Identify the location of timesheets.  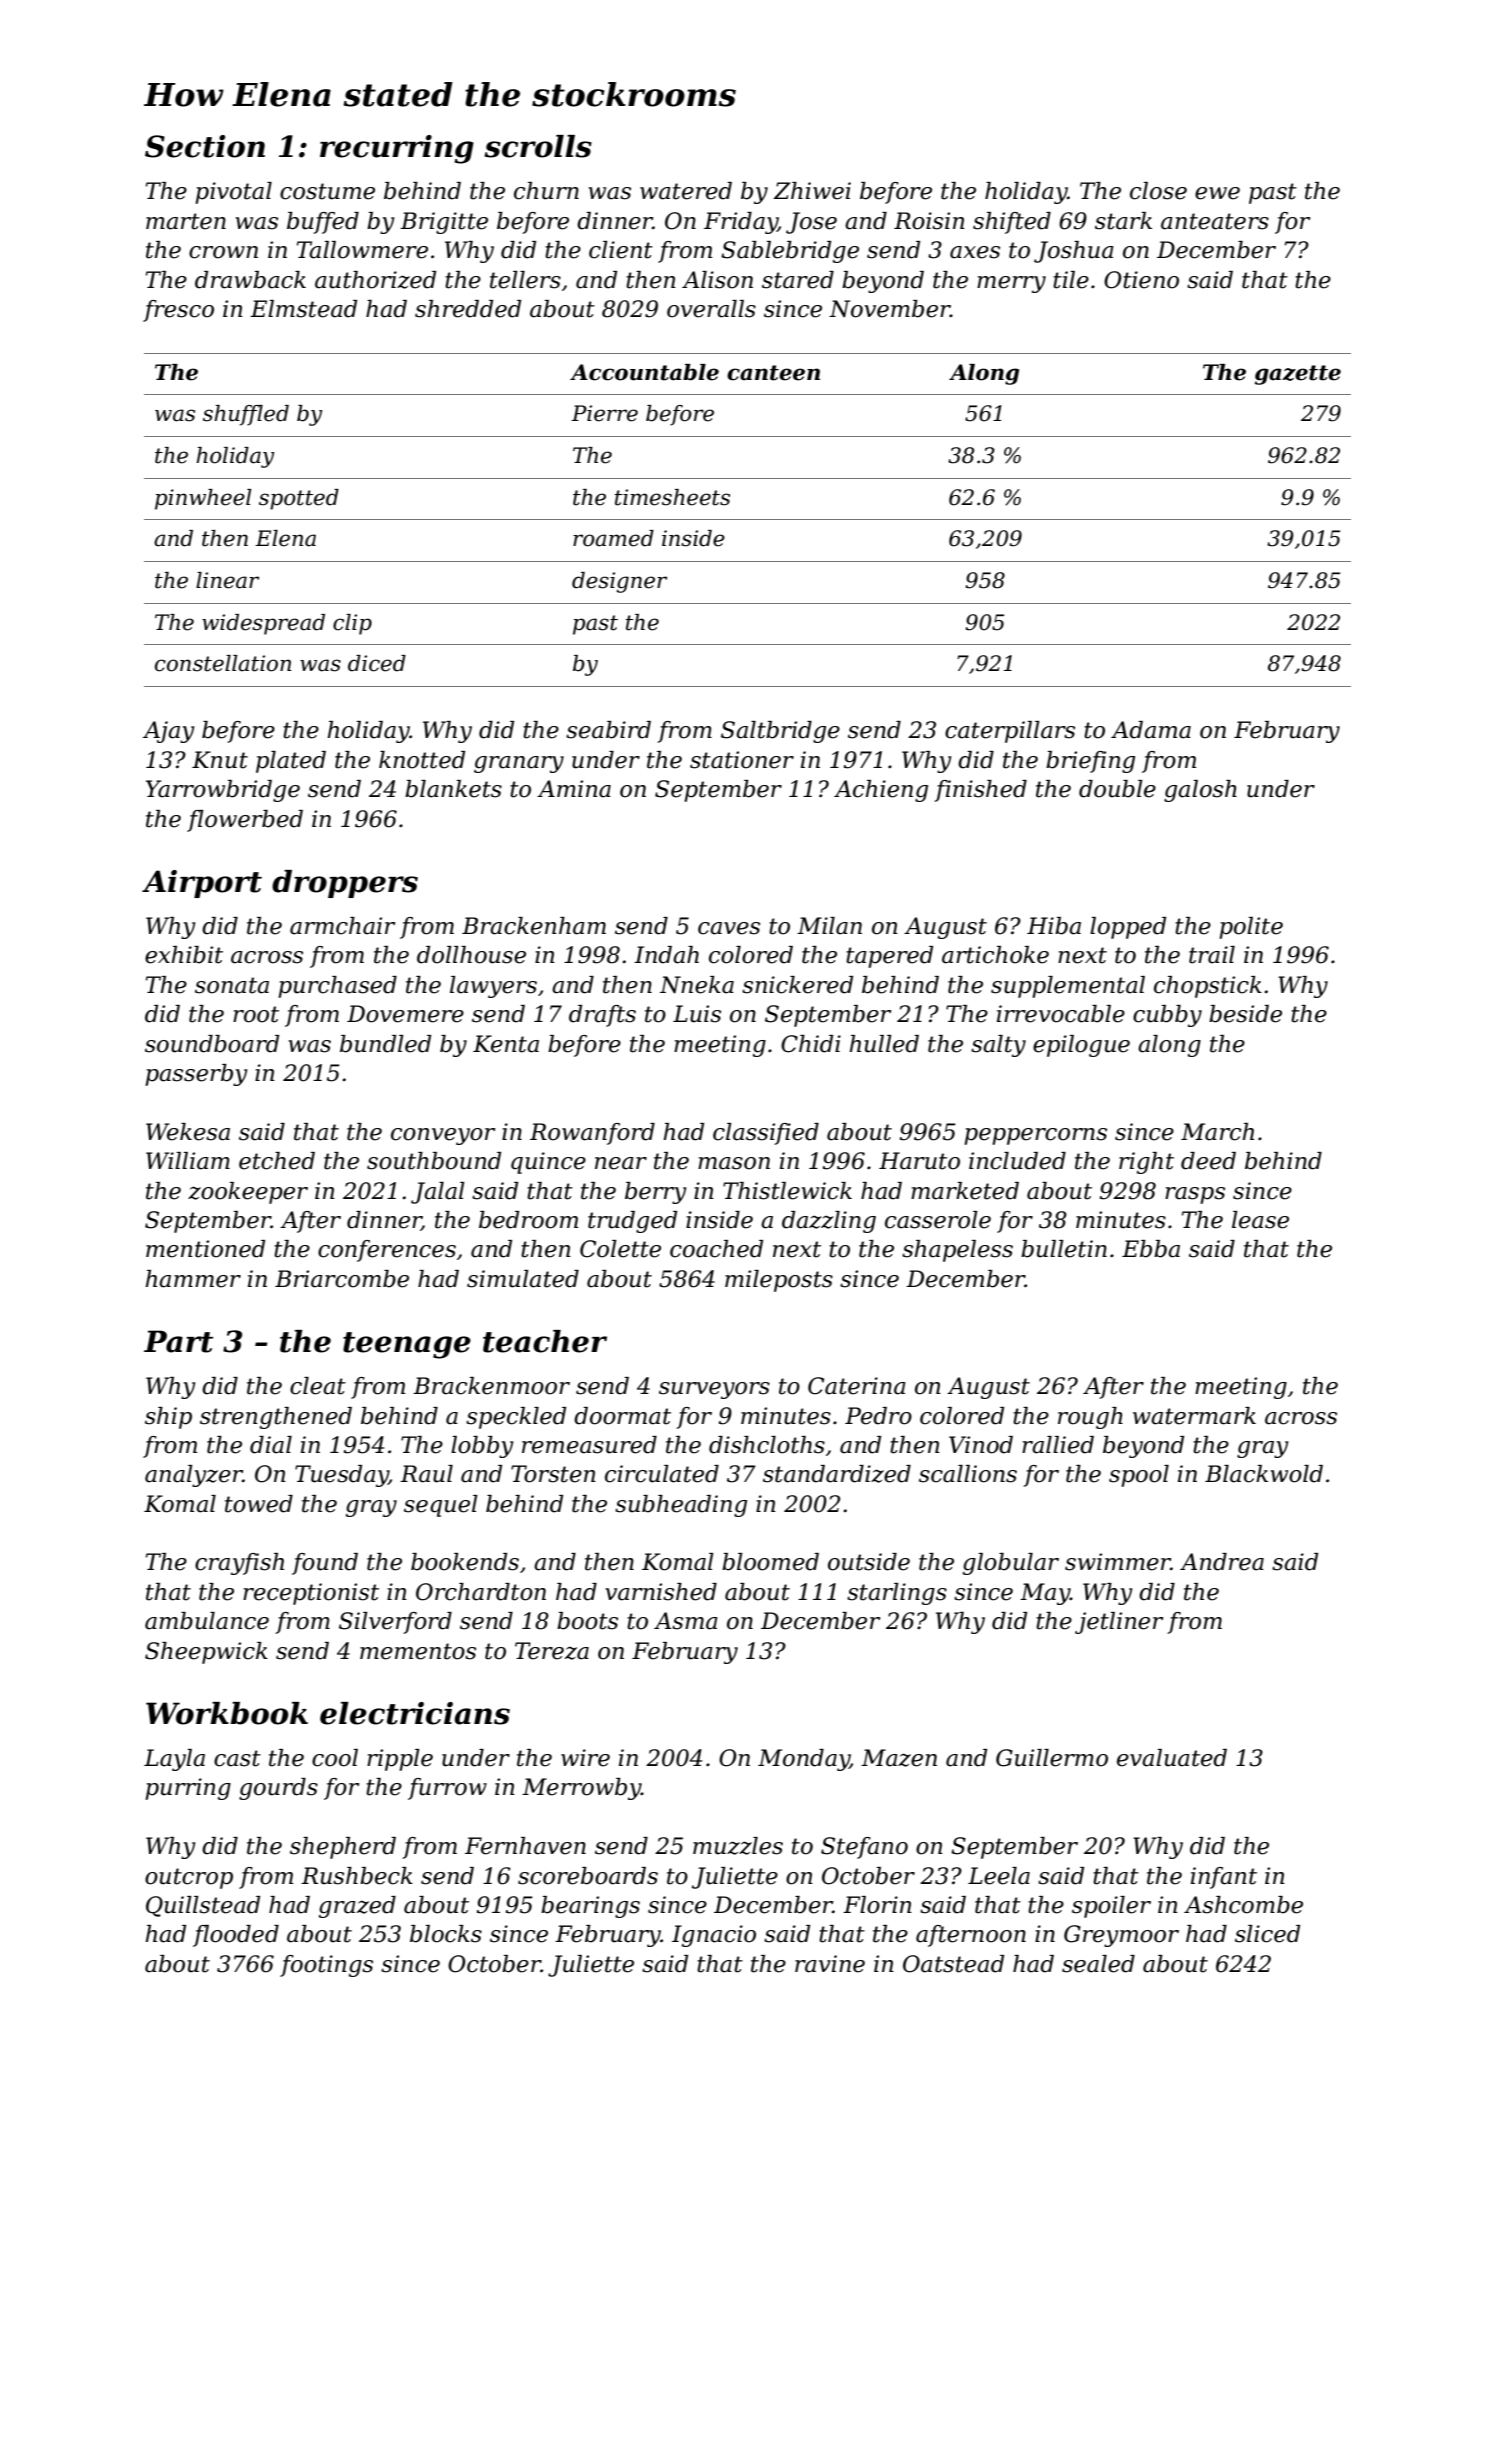
(672, 497).
